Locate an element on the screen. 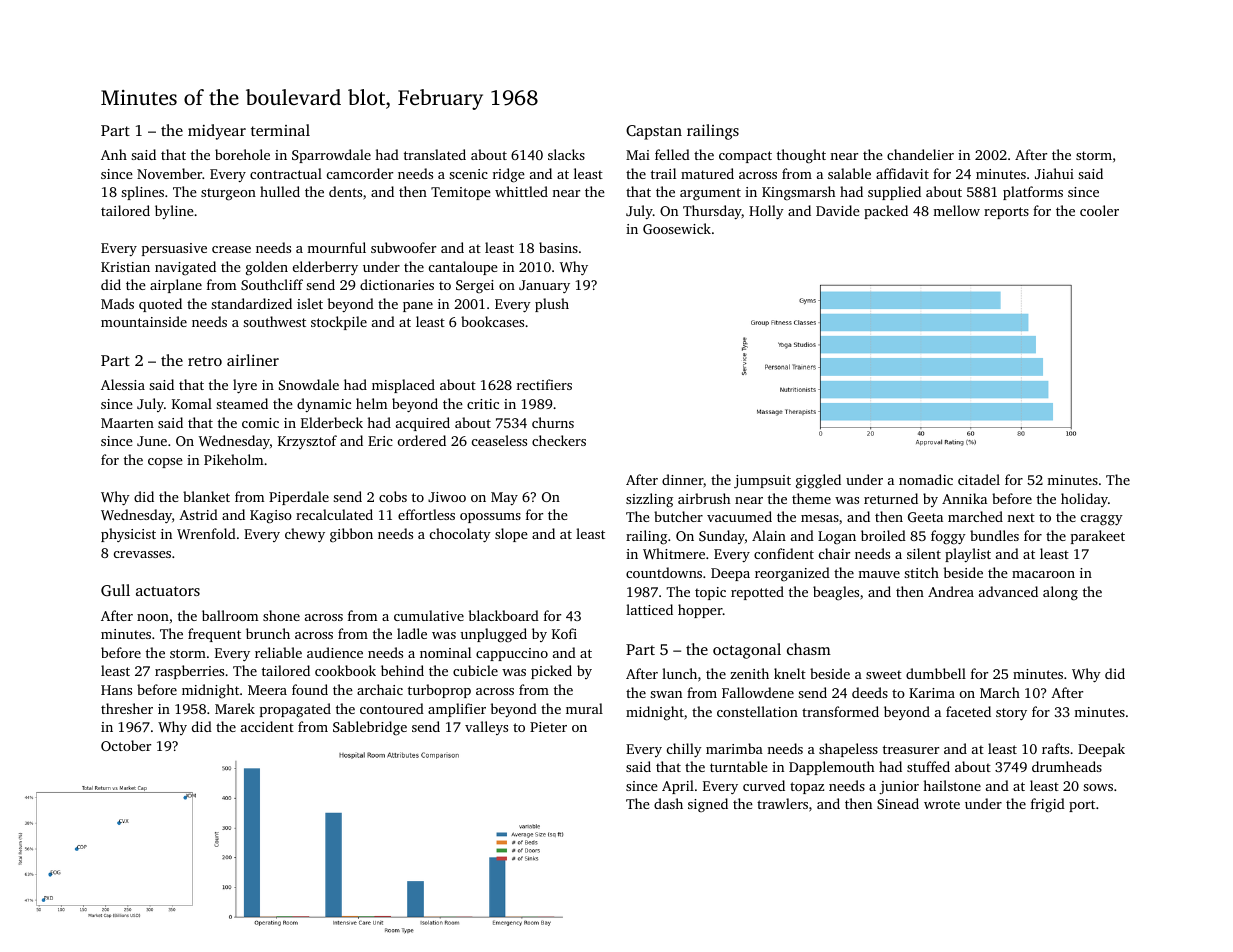 The height and width of the screenshot is (952, 1233). valleys is located at coordinates (486, 728).
